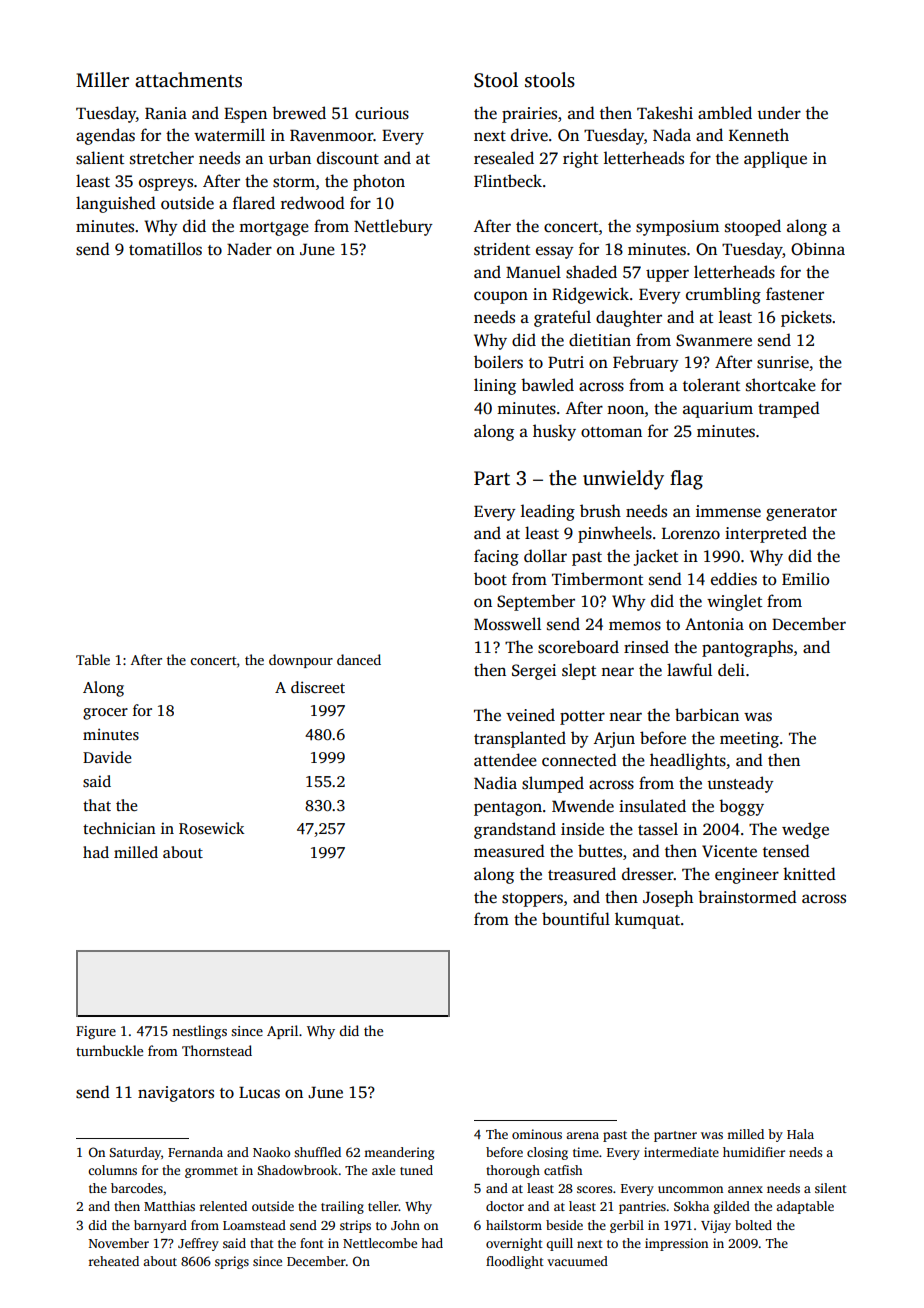 The width and height of the screenshot is (924, 1308). I want to click on vacuumed, so click(577, 1261).
